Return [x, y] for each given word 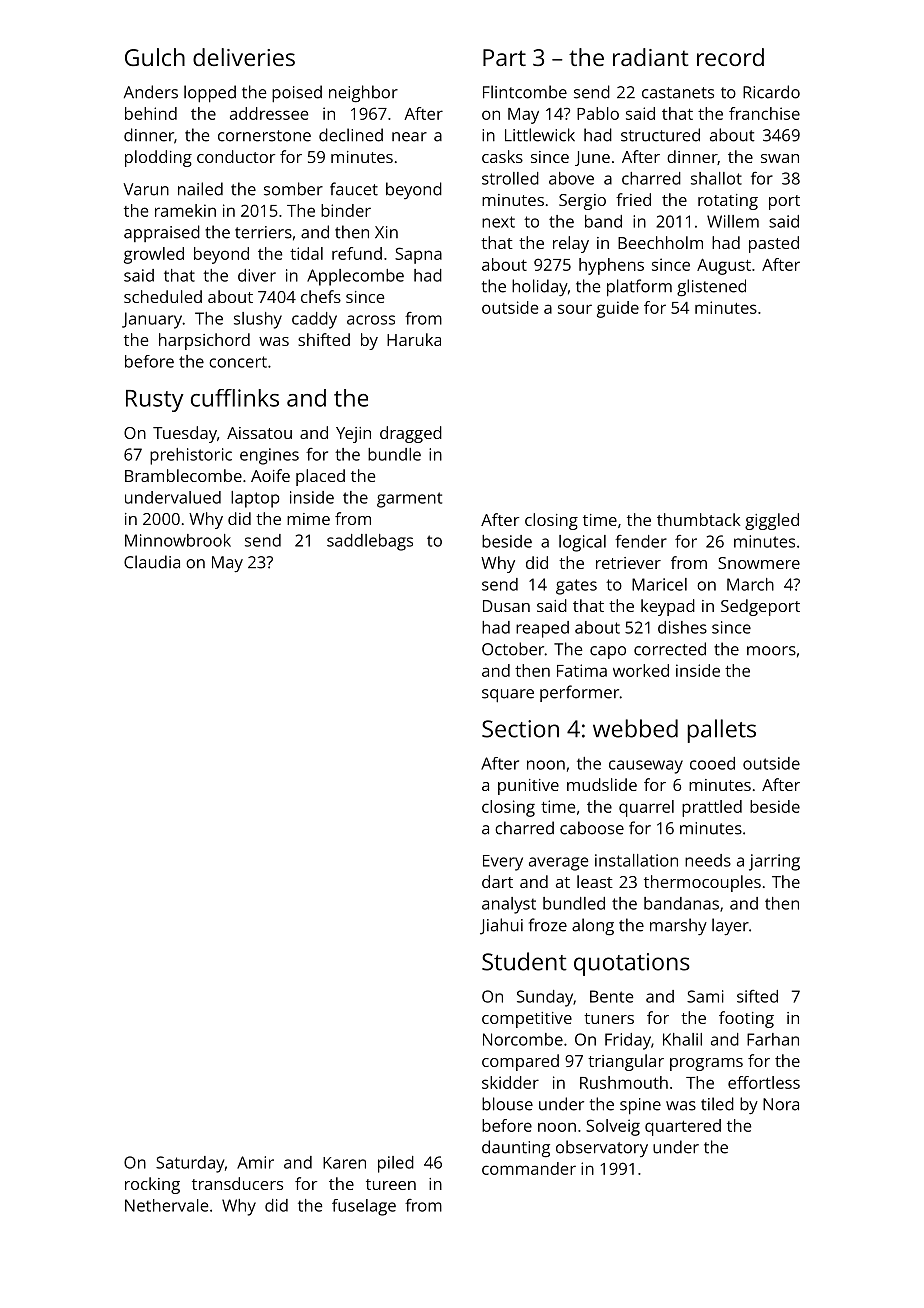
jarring [774, 862]
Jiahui [501, 926]
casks [502, 156]
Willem [733, 221]
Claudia [152, 562]
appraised [162, 233]
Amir [255, 1162]
